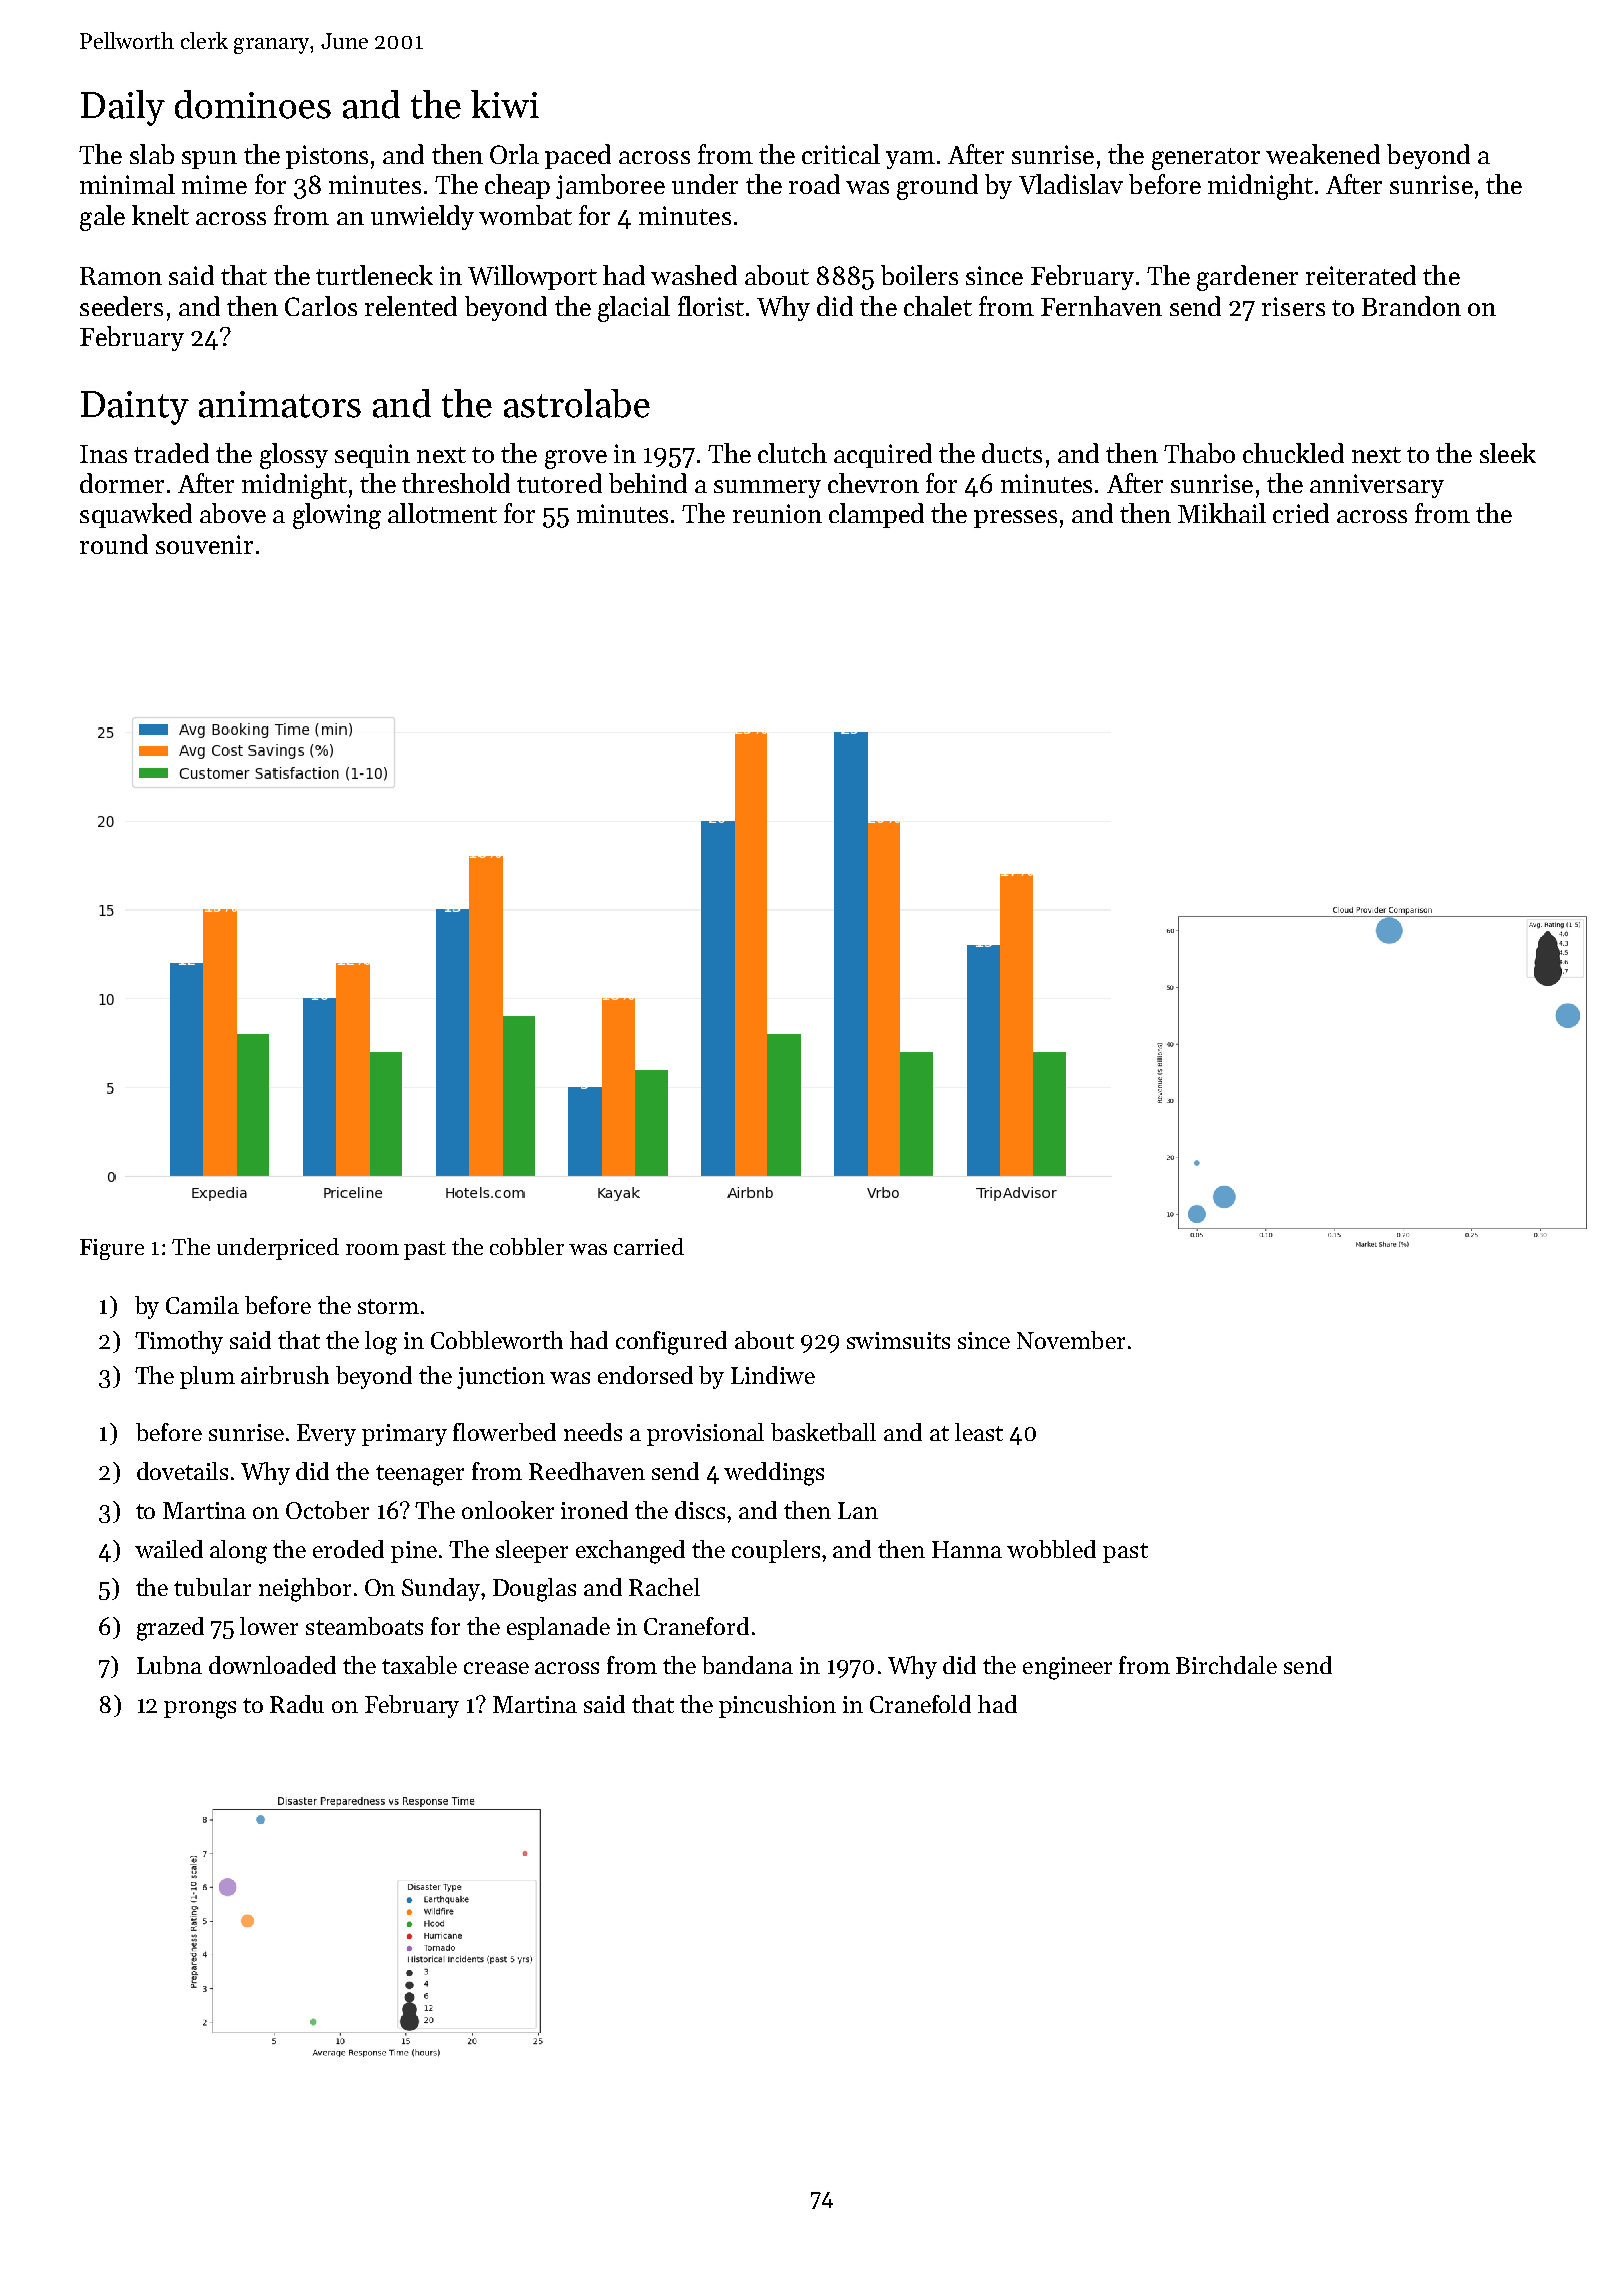 The height and width of the document is (2292, 1620). Describe the element at coordinates (121, 306) in the document. I see `seeders` at that location.
